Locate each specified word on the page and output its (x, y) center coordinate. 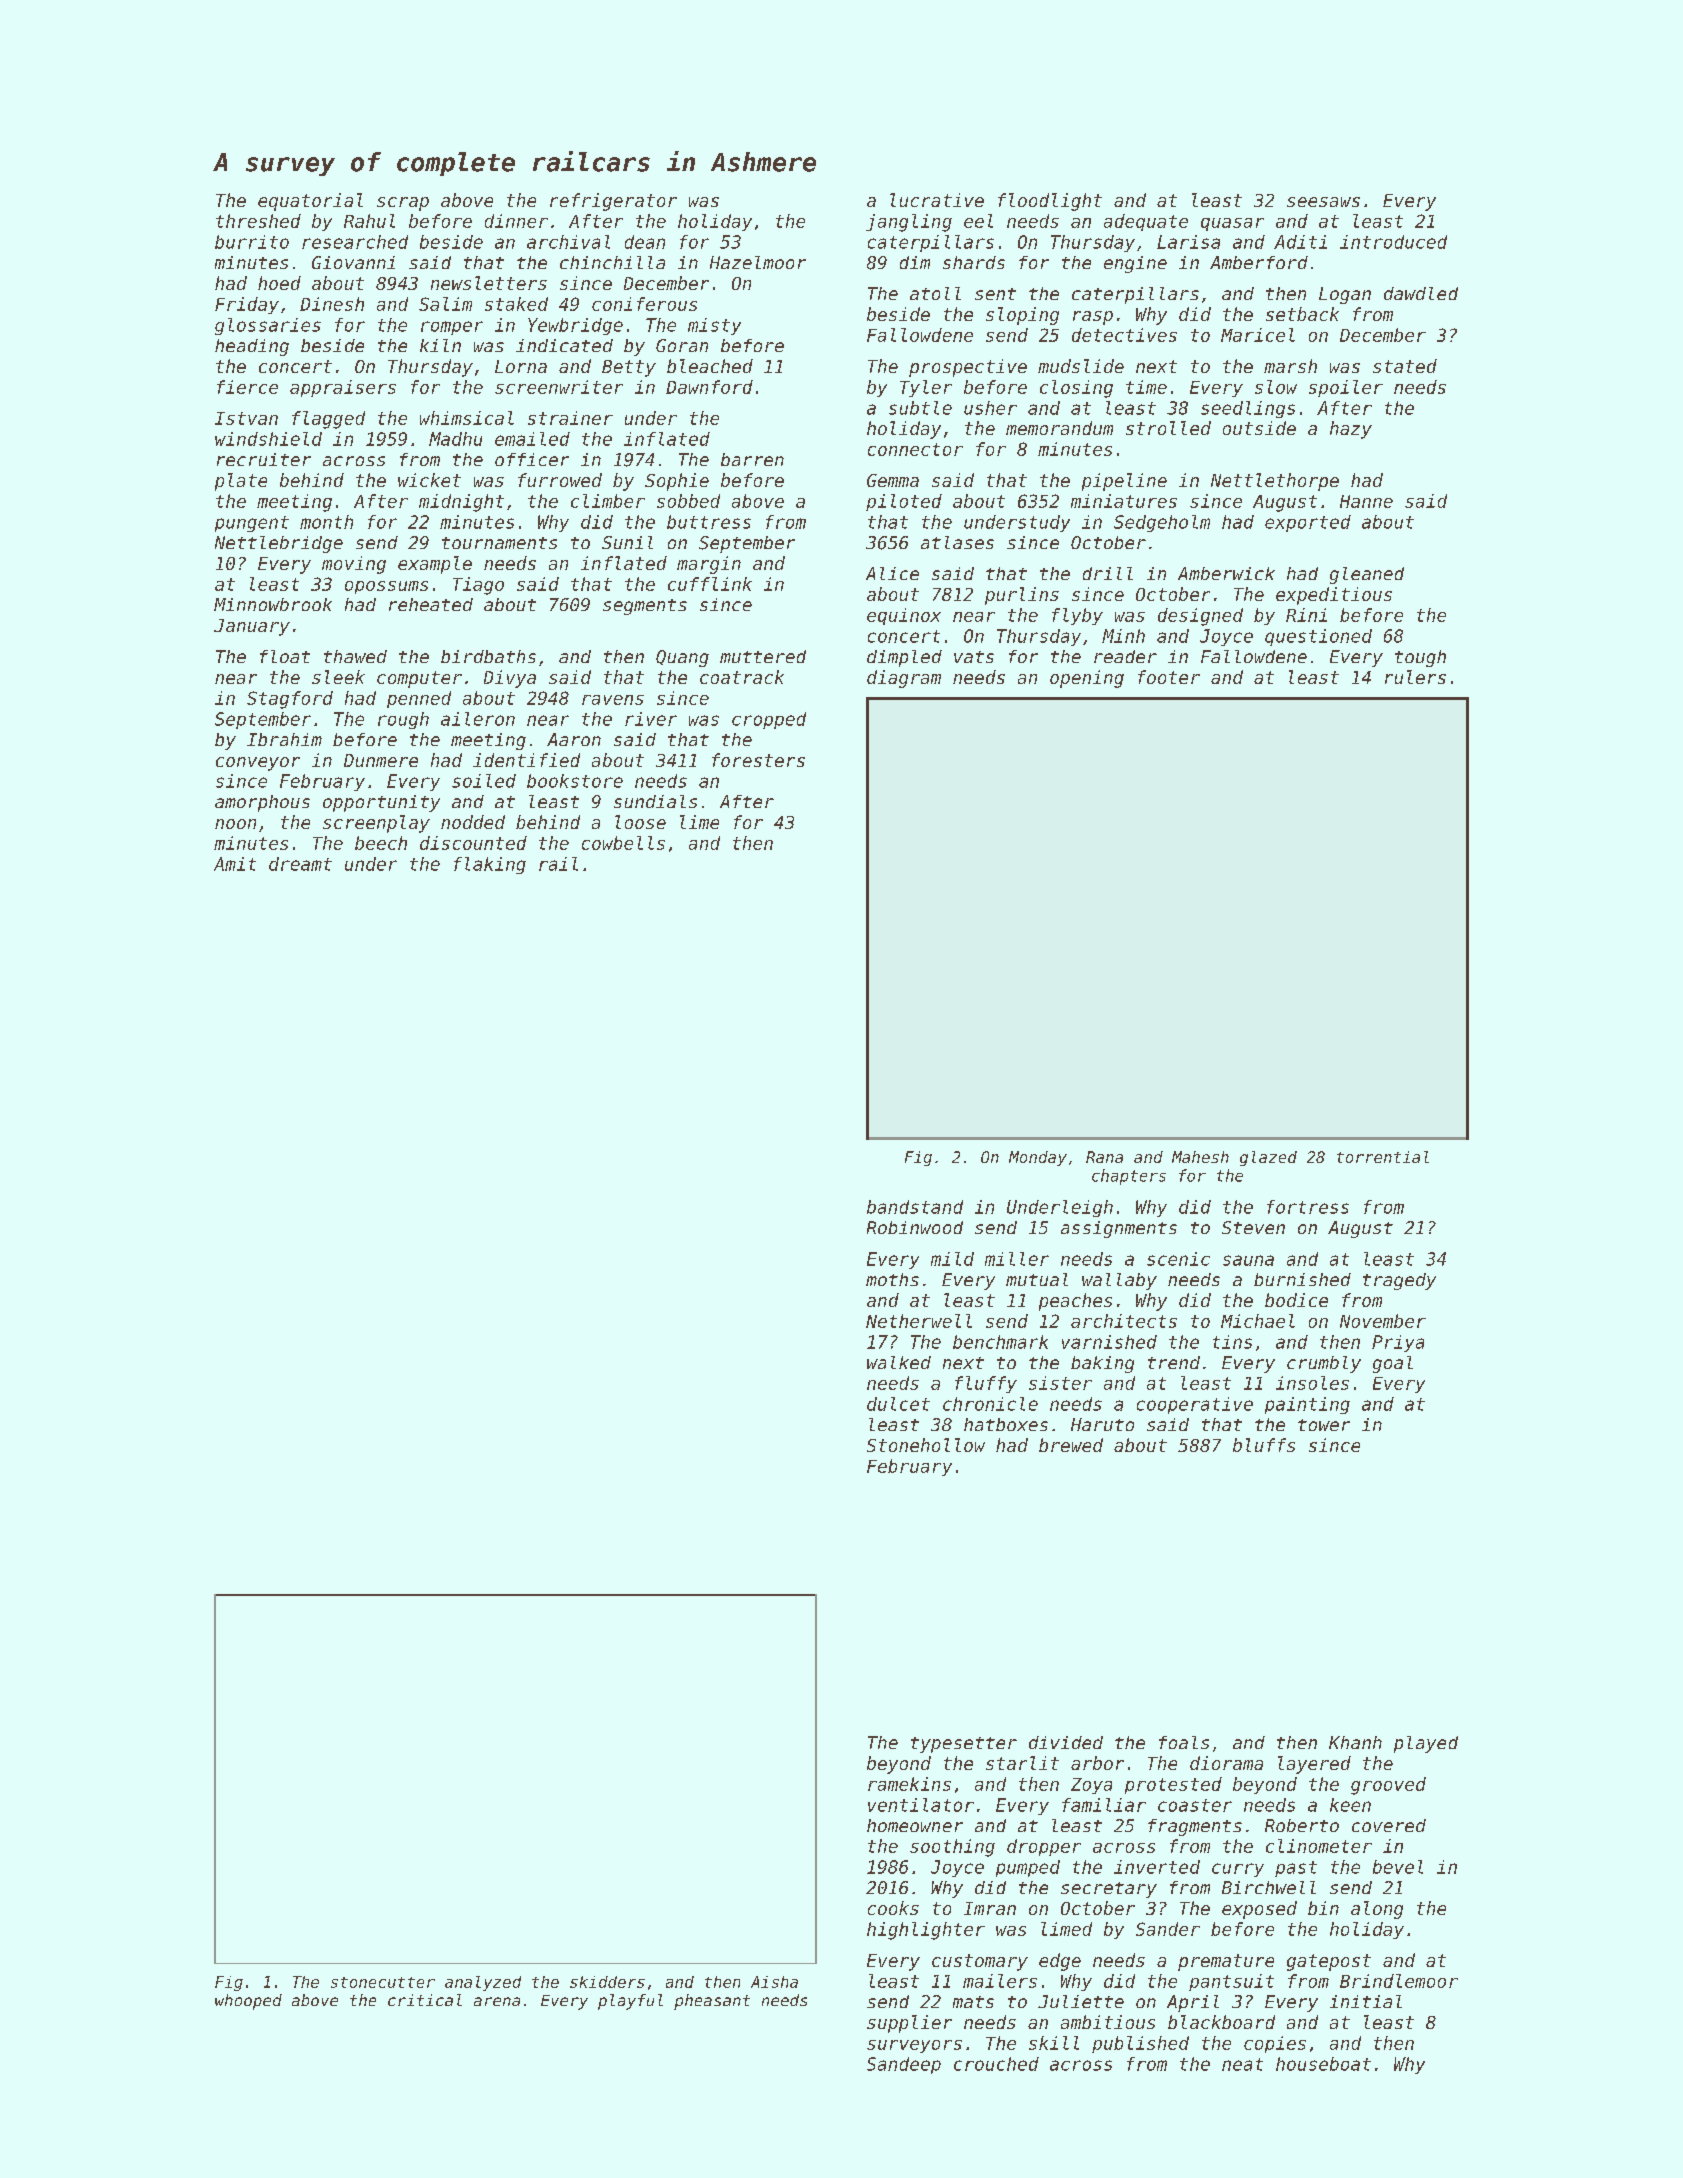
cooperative (1195, 1405)
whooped (248, 2002)
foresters (758, 760)
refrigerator (613, 202)
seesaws (1323, 202)
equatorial (310, 202)
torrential (1383, 1157)
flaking (490, 865)
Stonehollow (926, 1445)
